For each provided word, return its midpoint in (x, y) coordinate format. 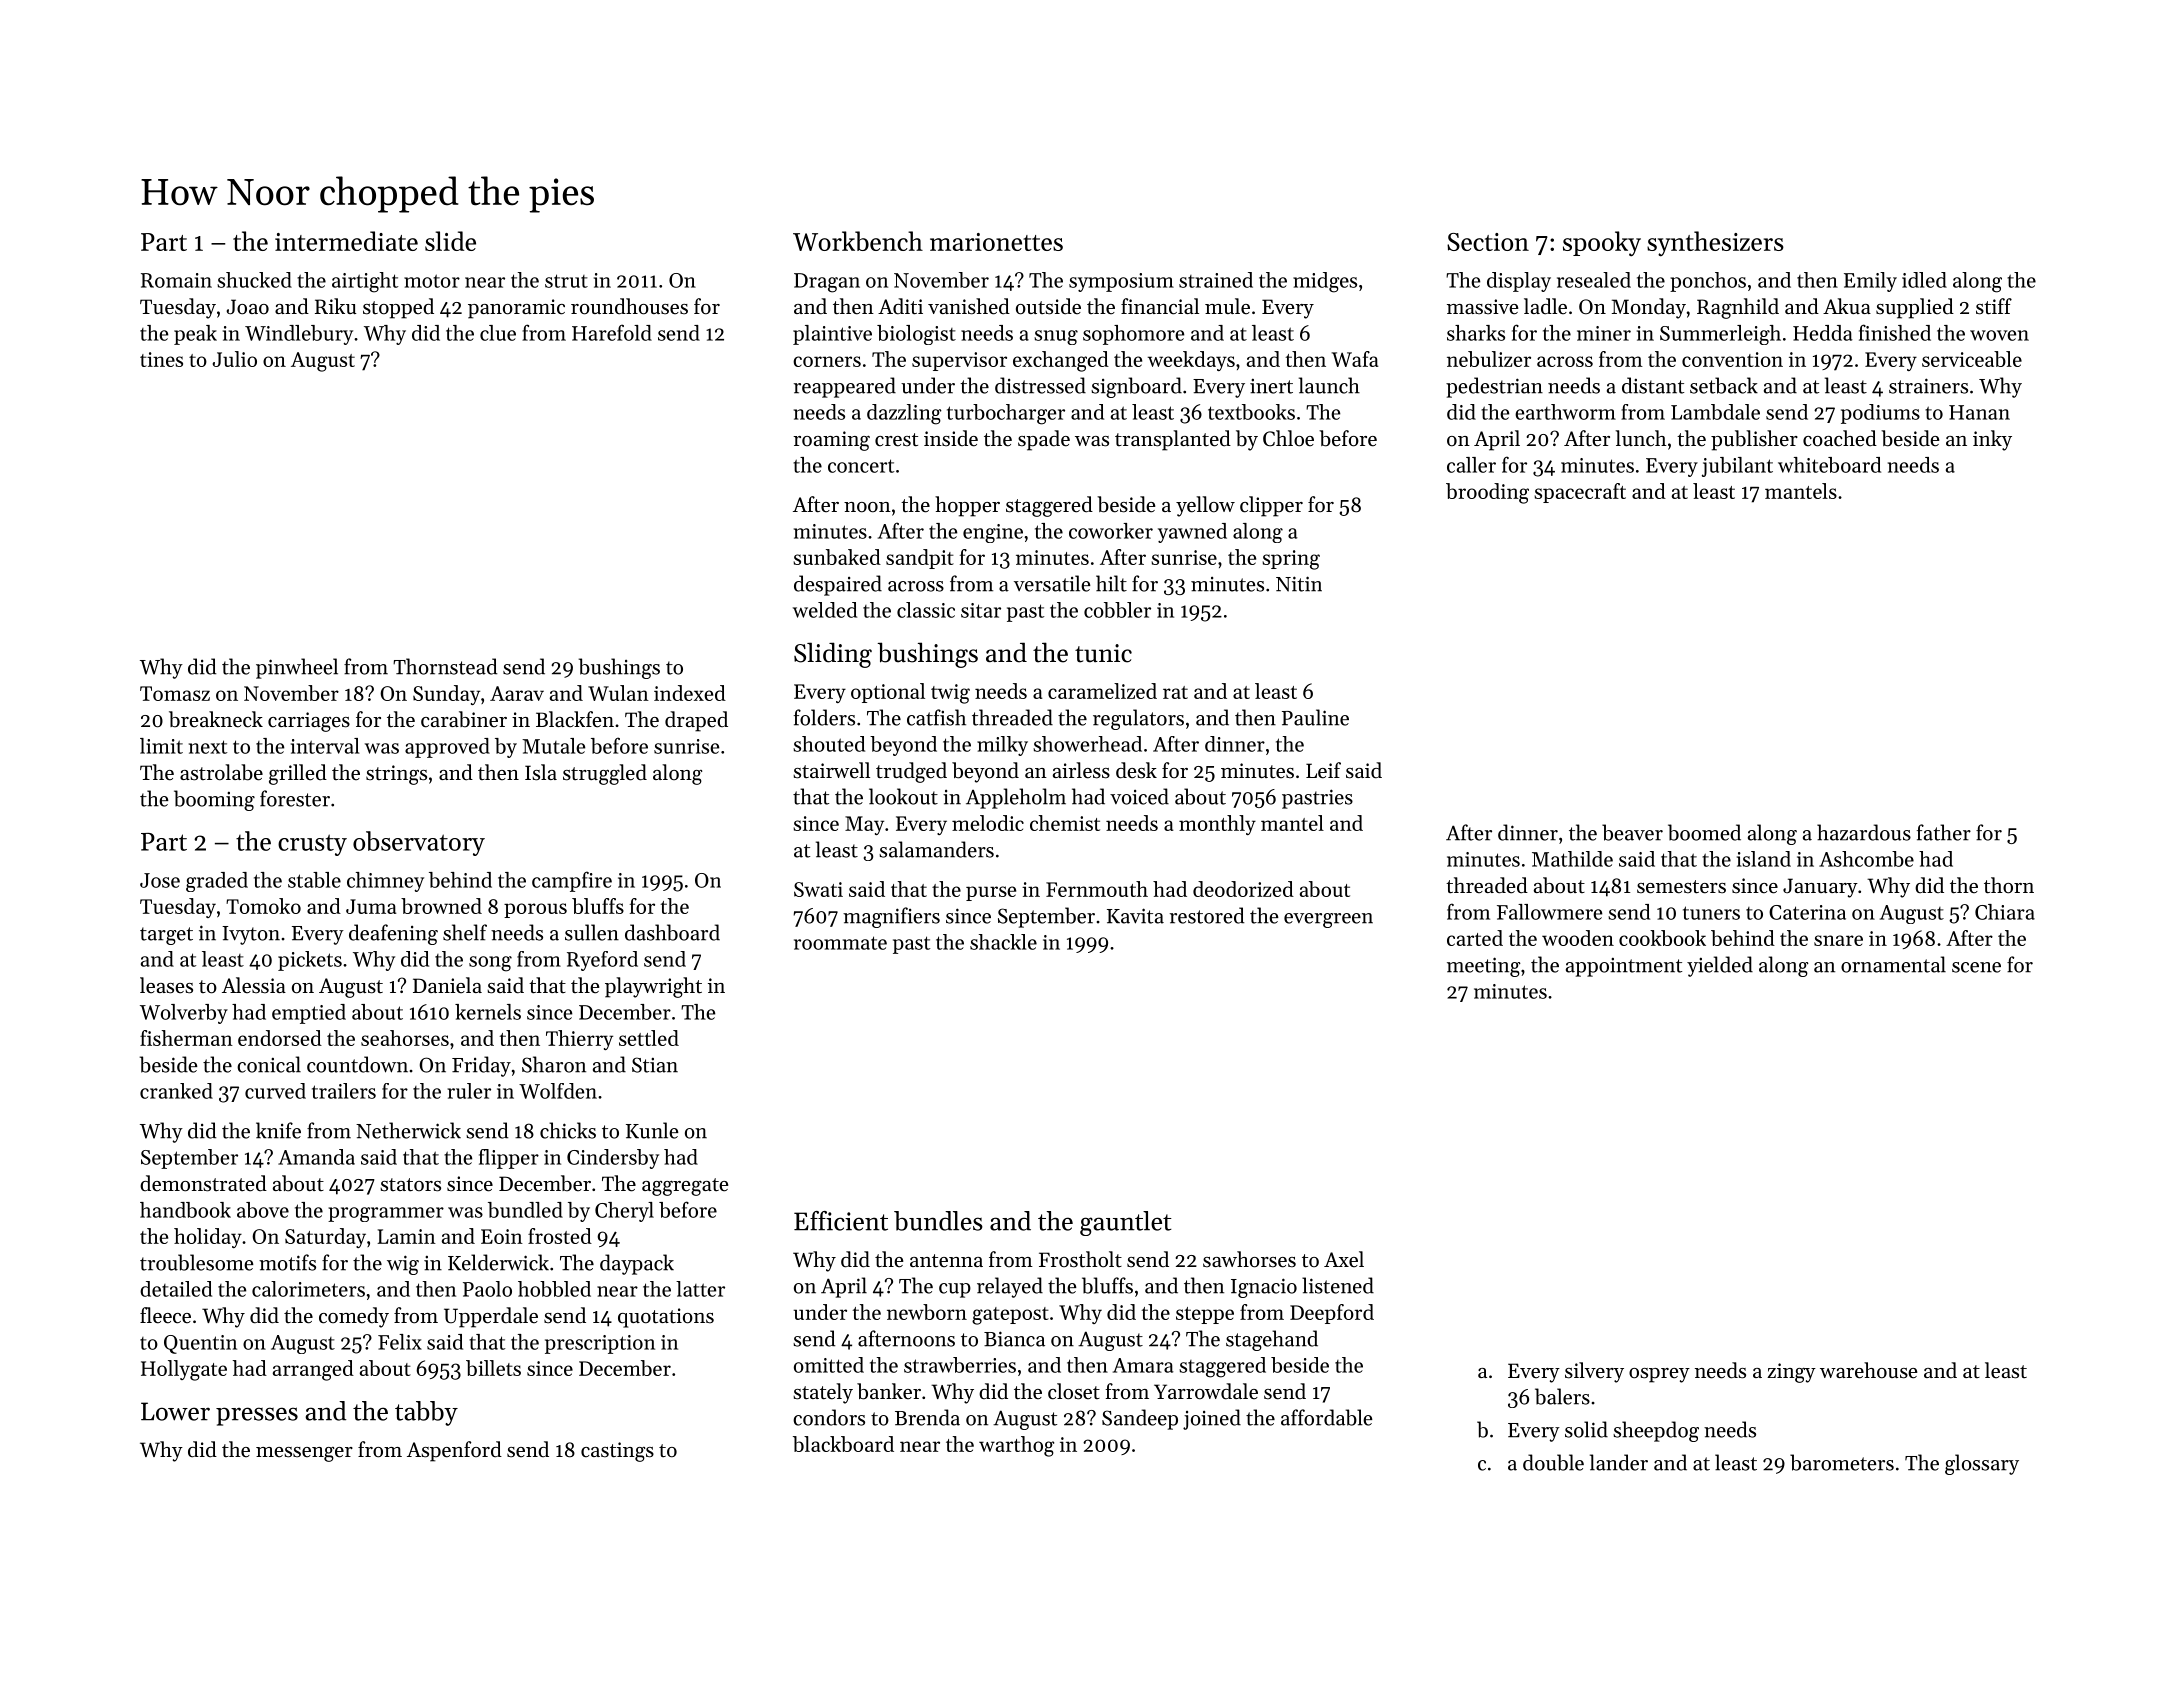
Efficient (841, 1221)
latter (700, 1289)
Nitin (1299, 584)
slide (450, 241)
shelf (465, 932)
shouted (829, 744)
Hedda (1823, 333)
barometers (1842, 1462)
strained (1216, 280)
